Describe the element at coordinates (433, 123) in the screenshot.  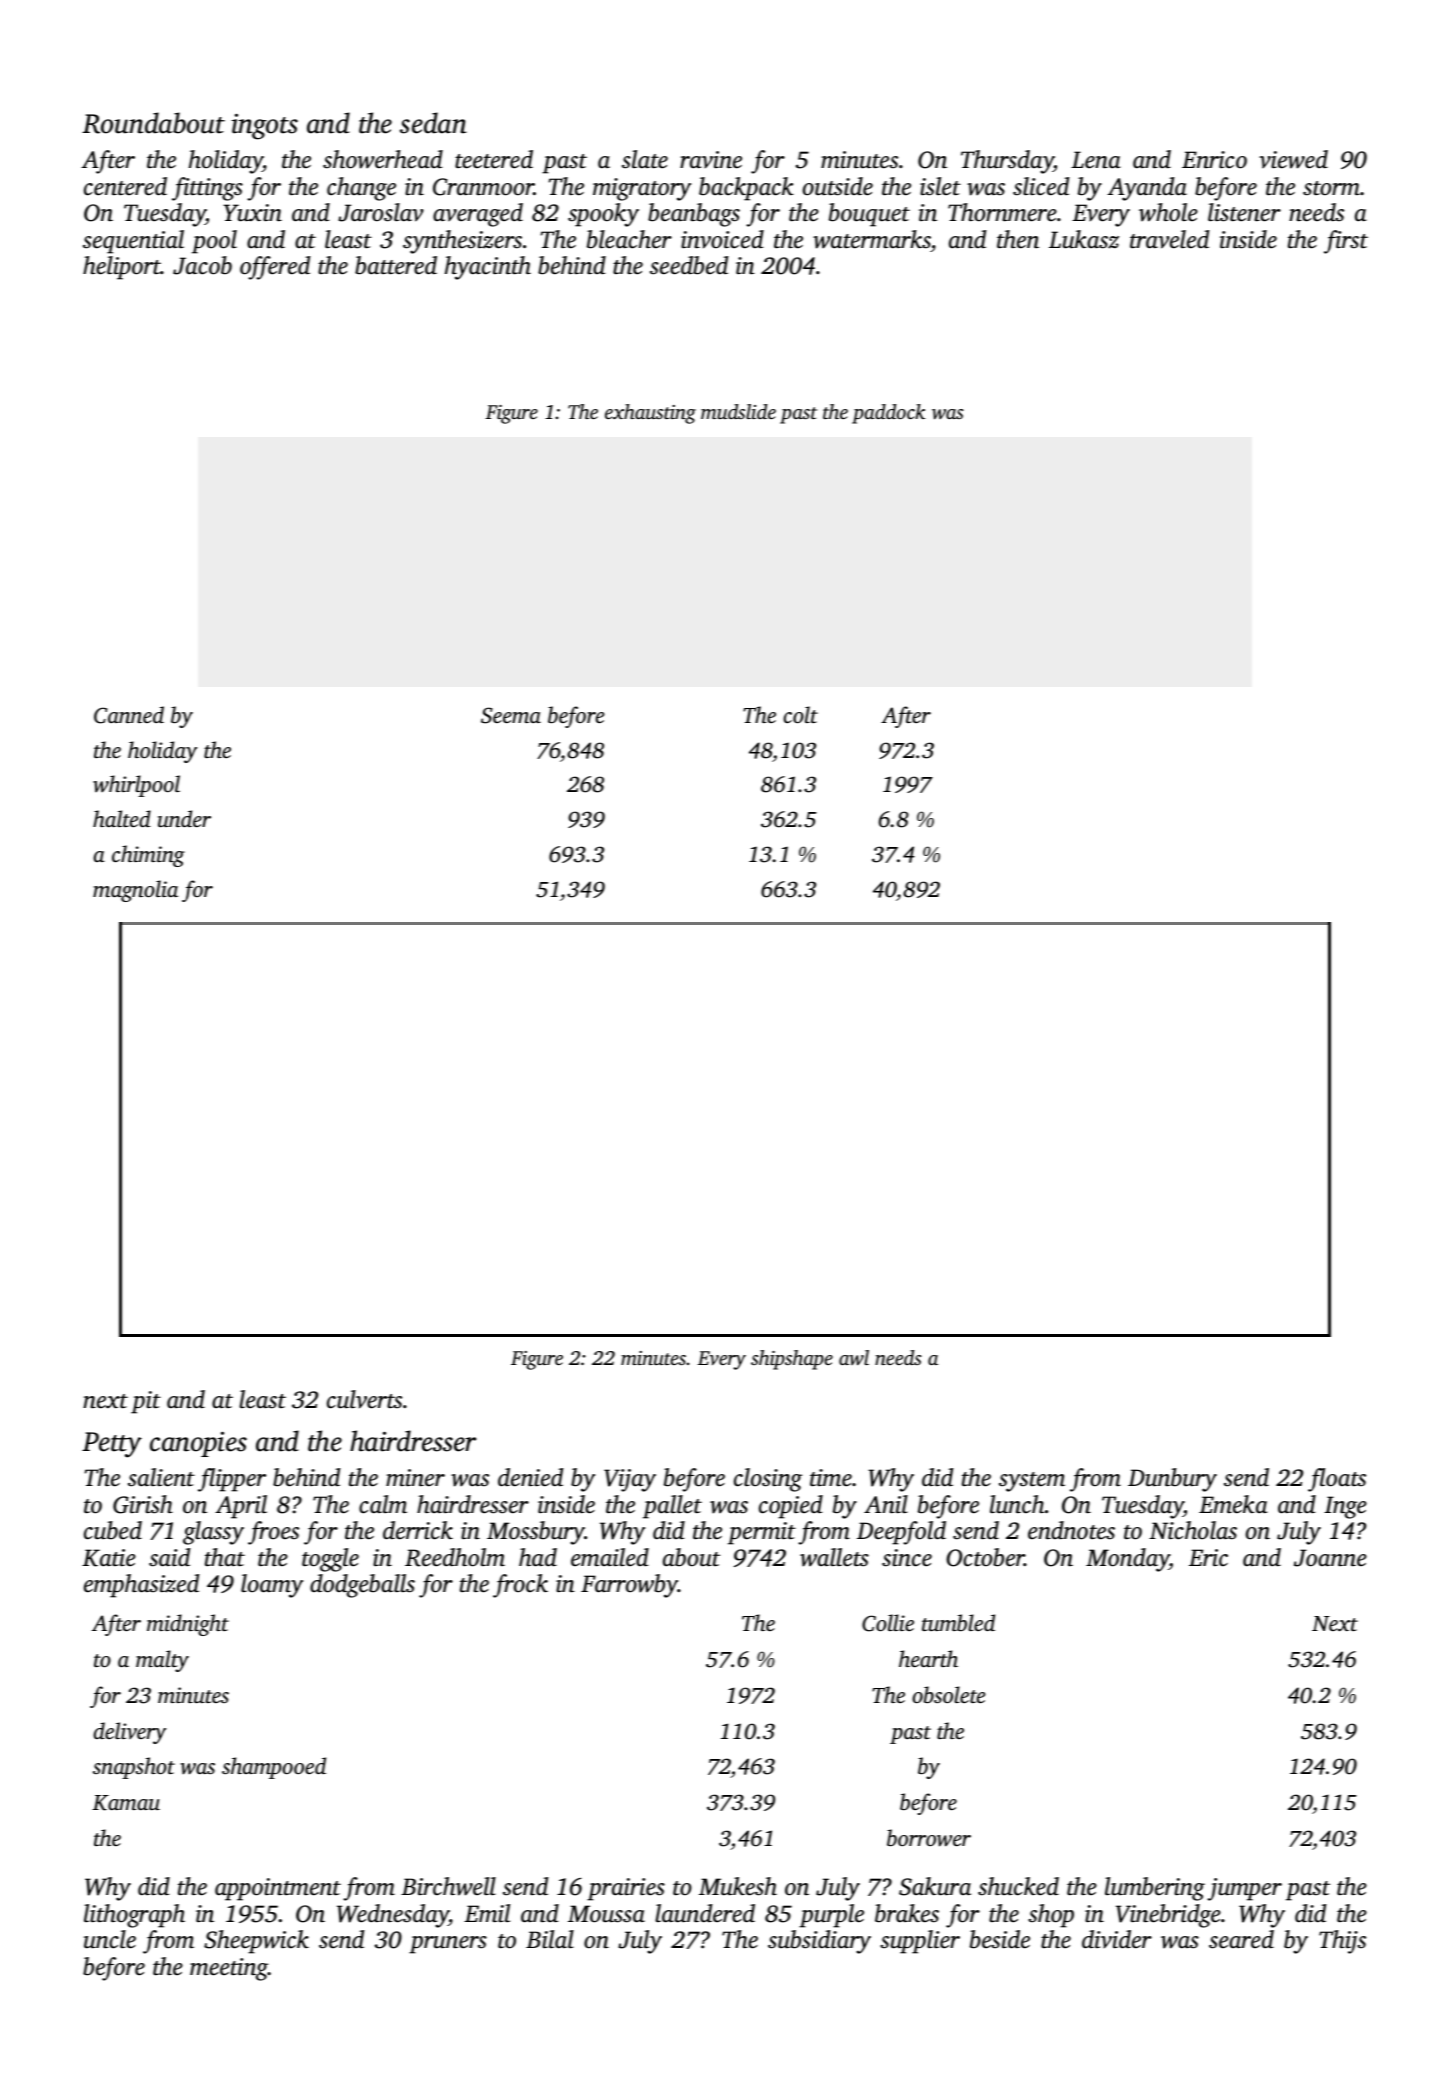
I see `sedan` at that location.
